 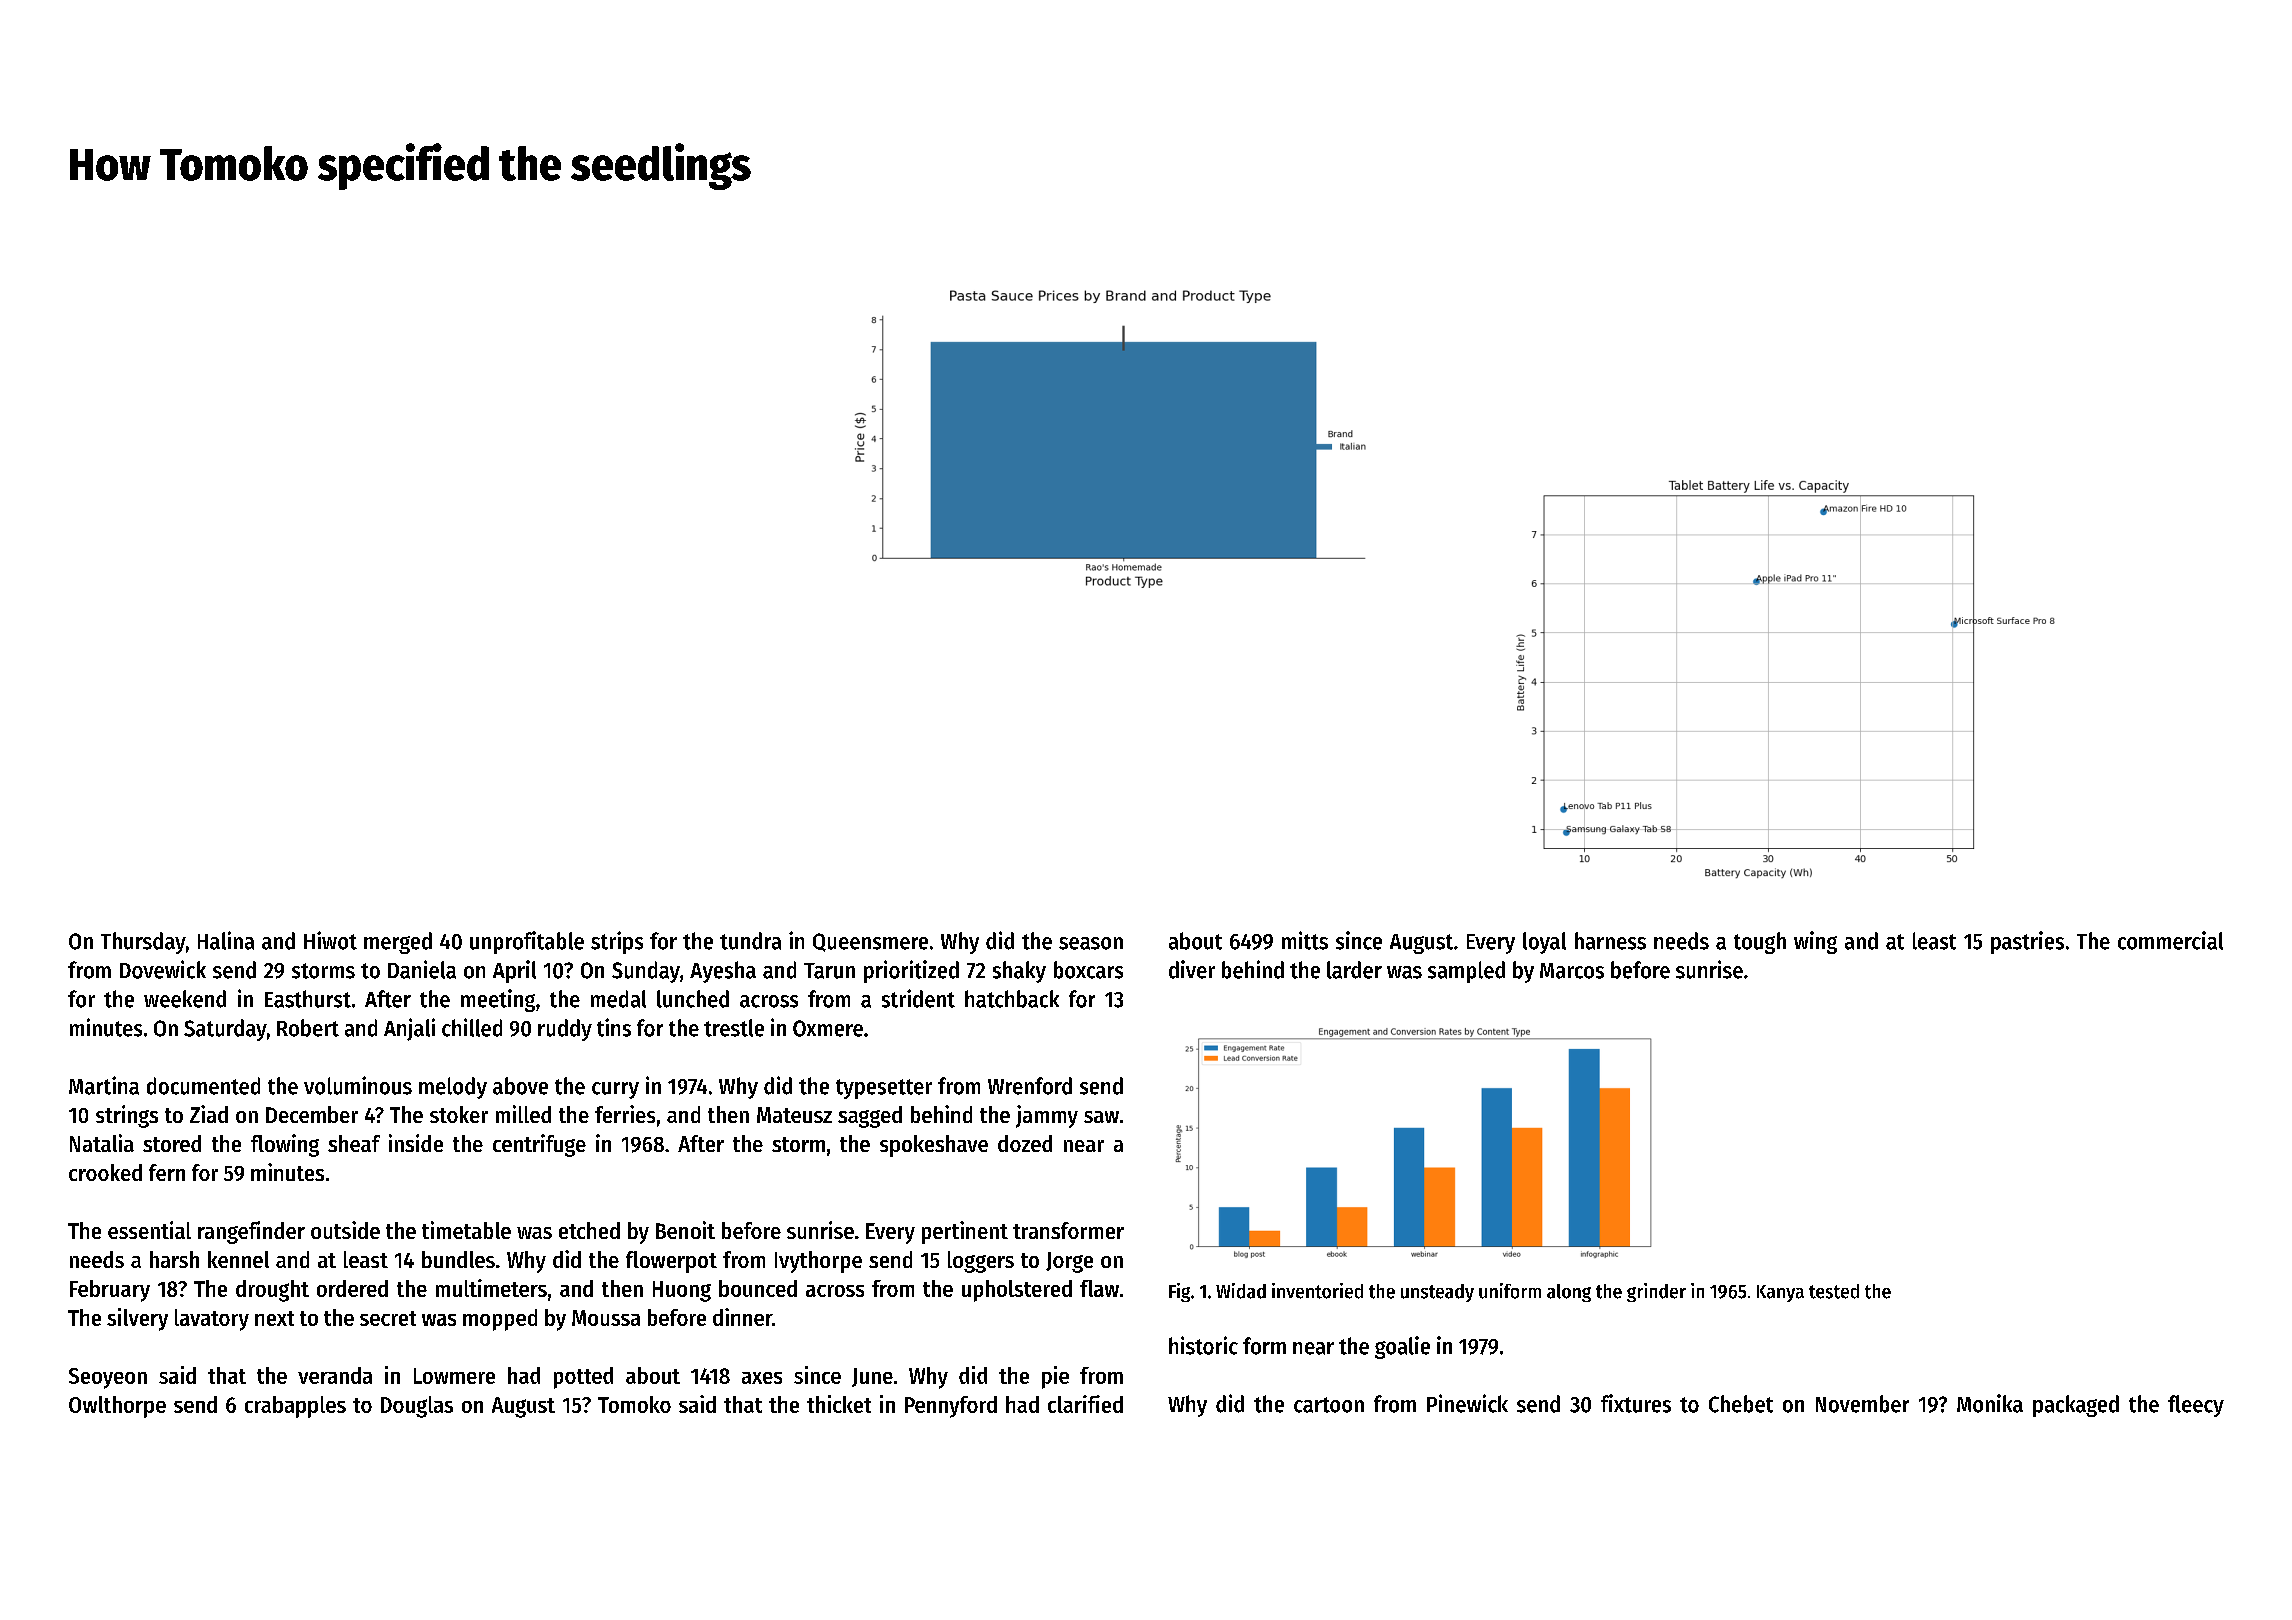 I want to click on commercial, so click(x=2170, y=940).
